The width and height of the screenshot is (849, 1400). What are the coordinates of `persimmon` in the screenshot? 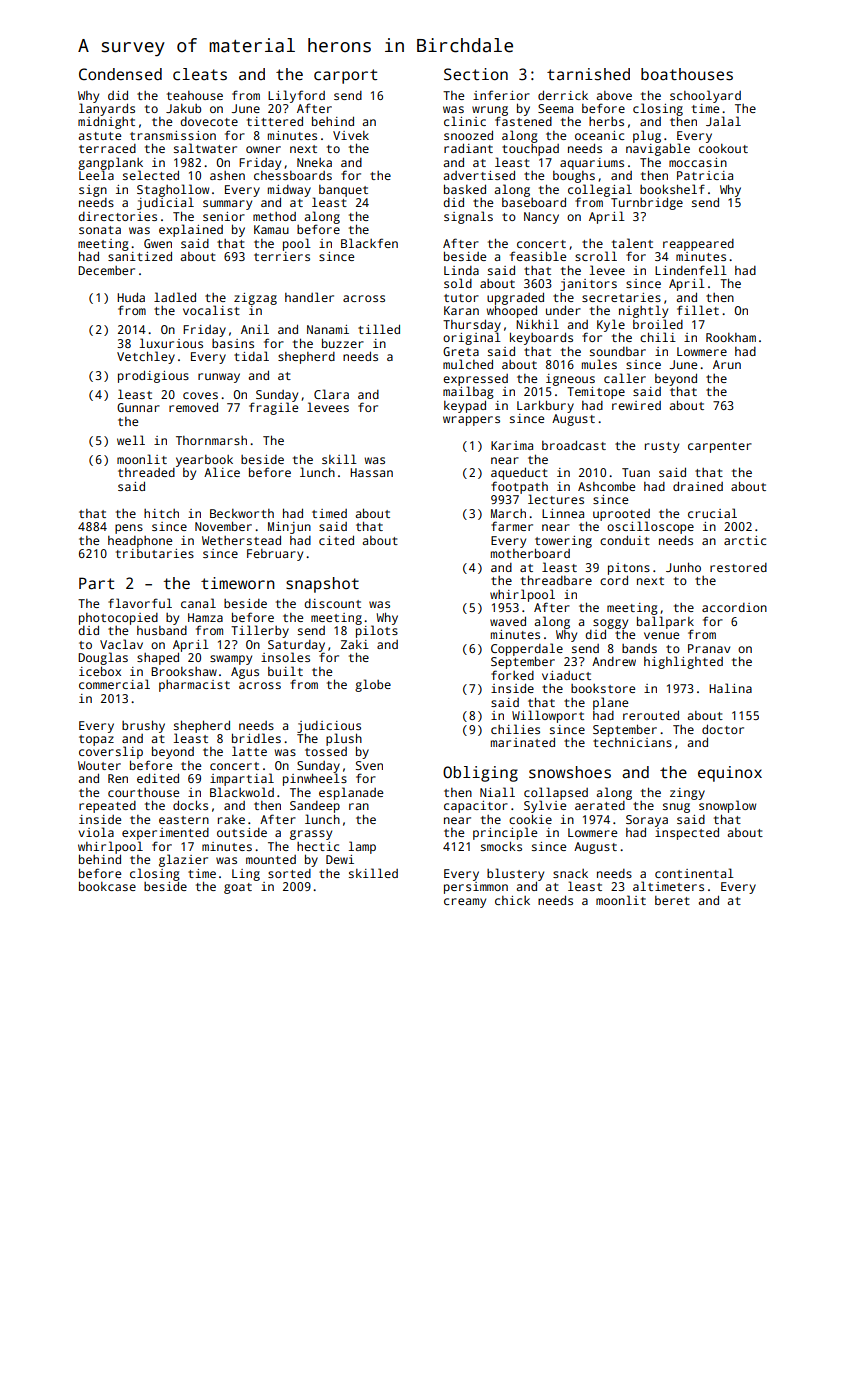 It's located at (476, 888).
